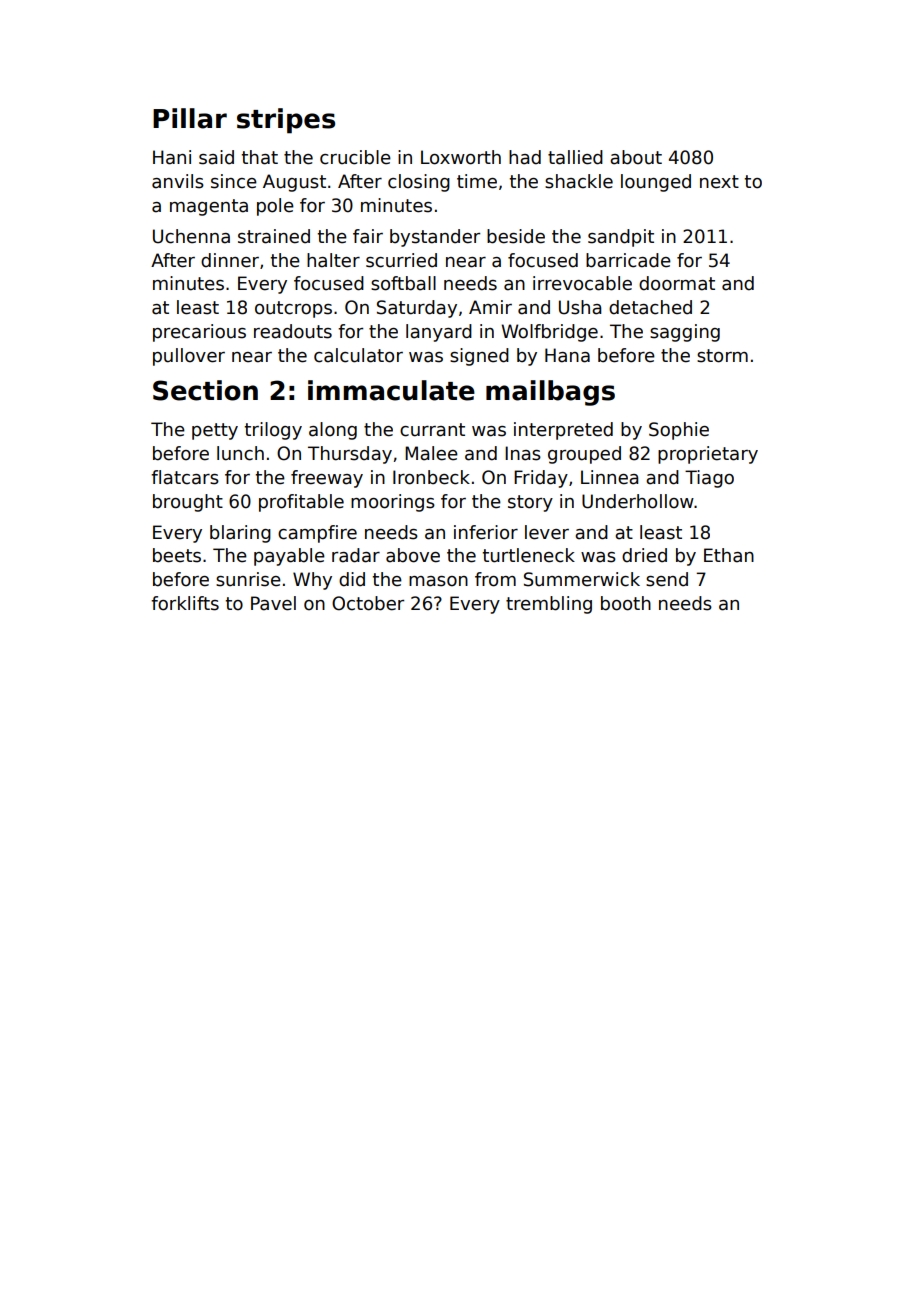  I want to click on flatcars, so click(185, 477).
